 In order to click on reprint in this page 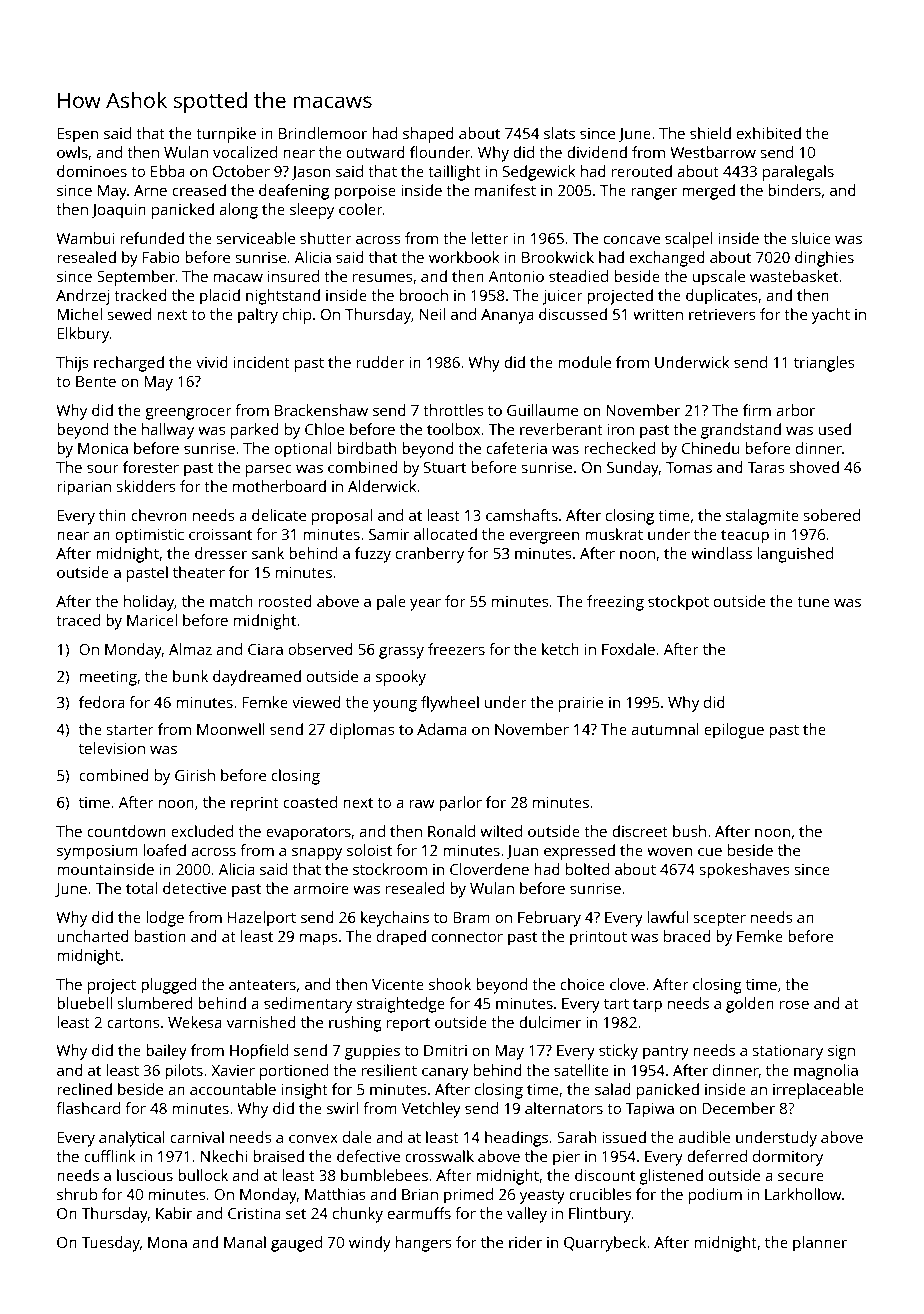, I will do `click(255, 804)`.
